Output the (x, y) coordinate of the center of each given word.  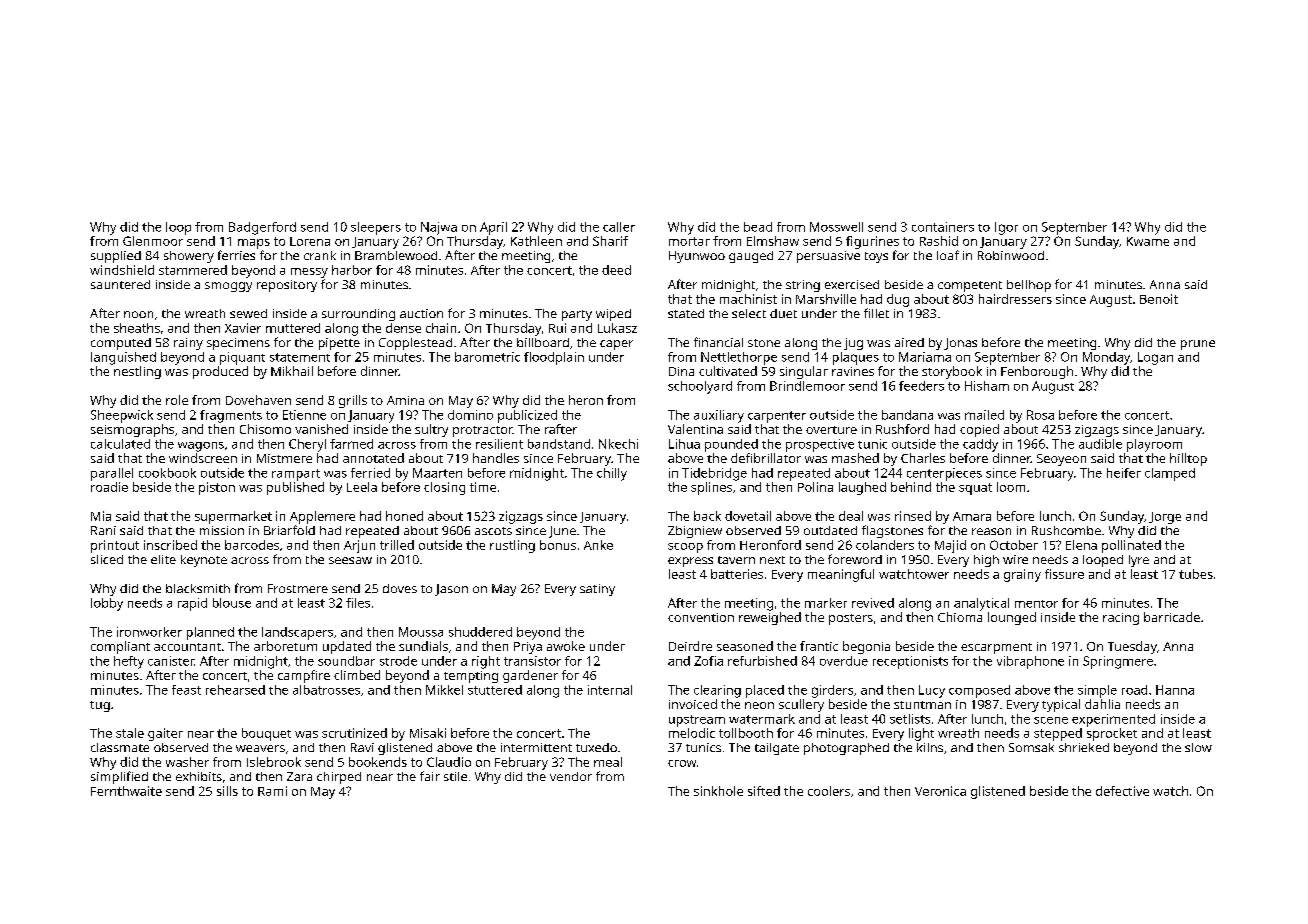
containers (943, 227)
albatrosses (326, 690)
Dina (681, 371)
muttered (293, 328)
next (772, 560)
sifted (764, 791)
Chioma (960, 617)
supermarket (233, 517)
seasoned (745, 646)
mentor (1036, 604)
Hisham (987, 386)
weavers (260, 748)
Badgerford (262, 228)
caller (619, 227)
